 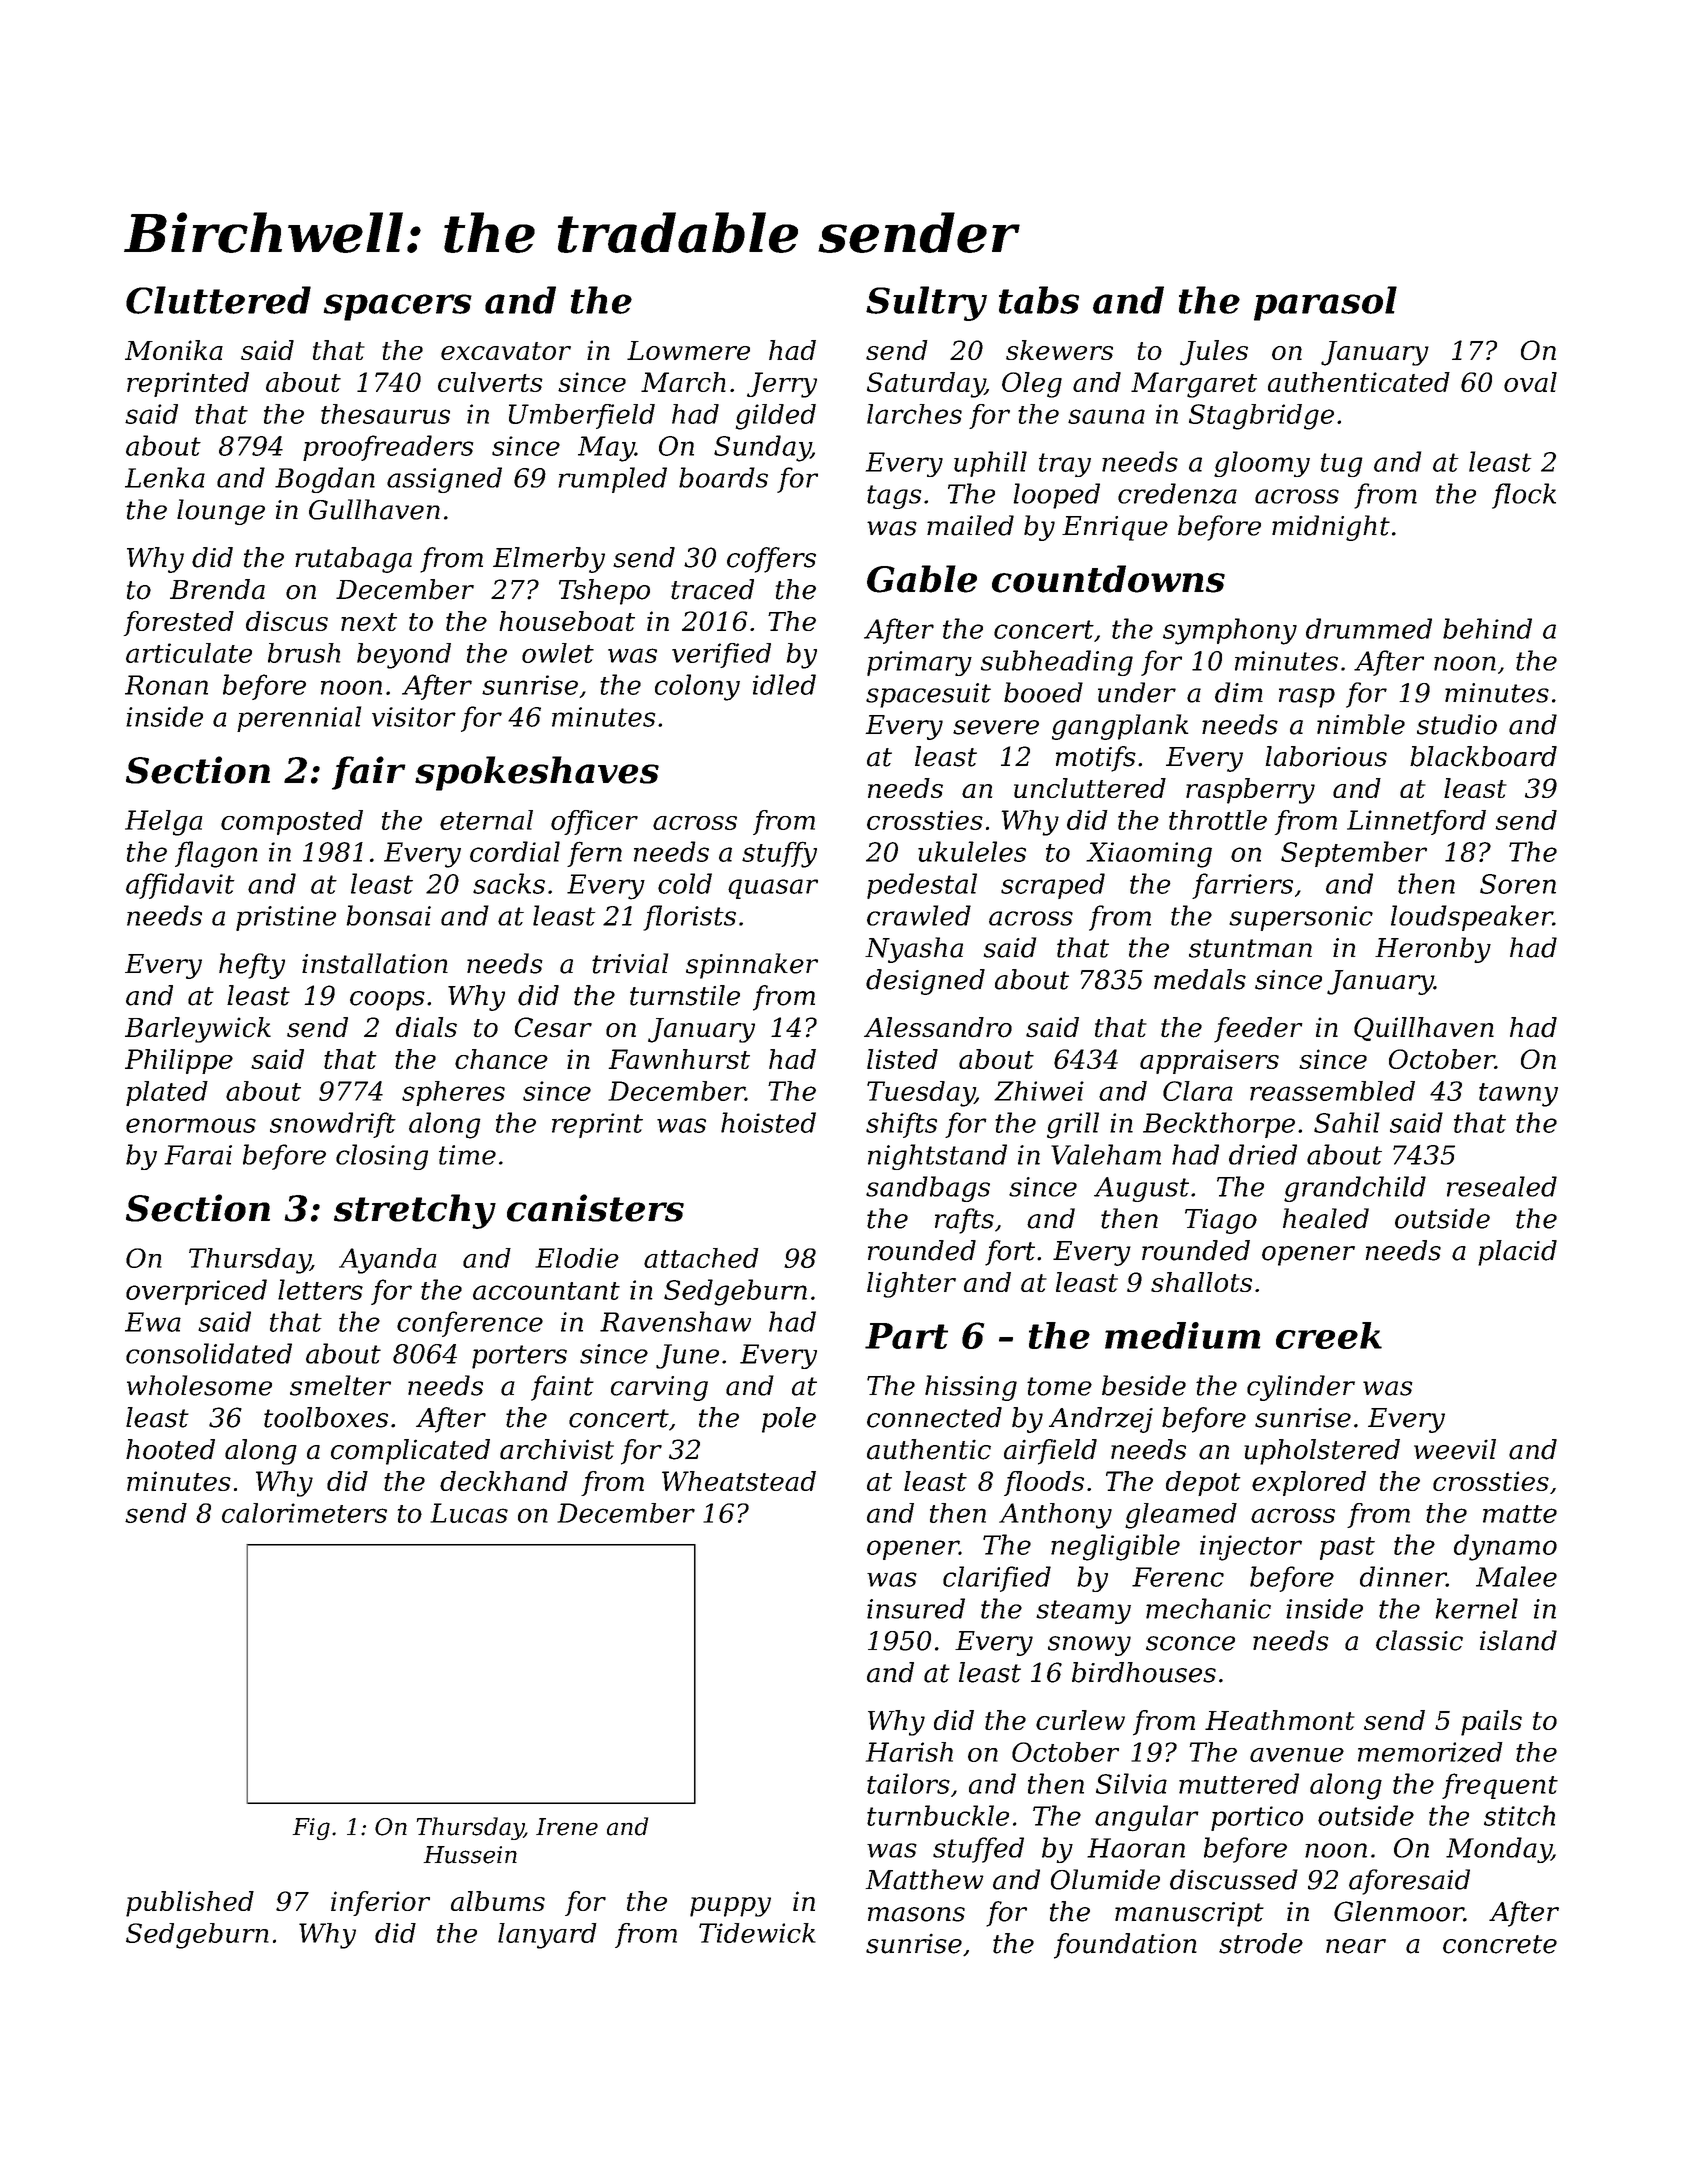 I want to click on countdowns, so click(x=1108, y=579).
